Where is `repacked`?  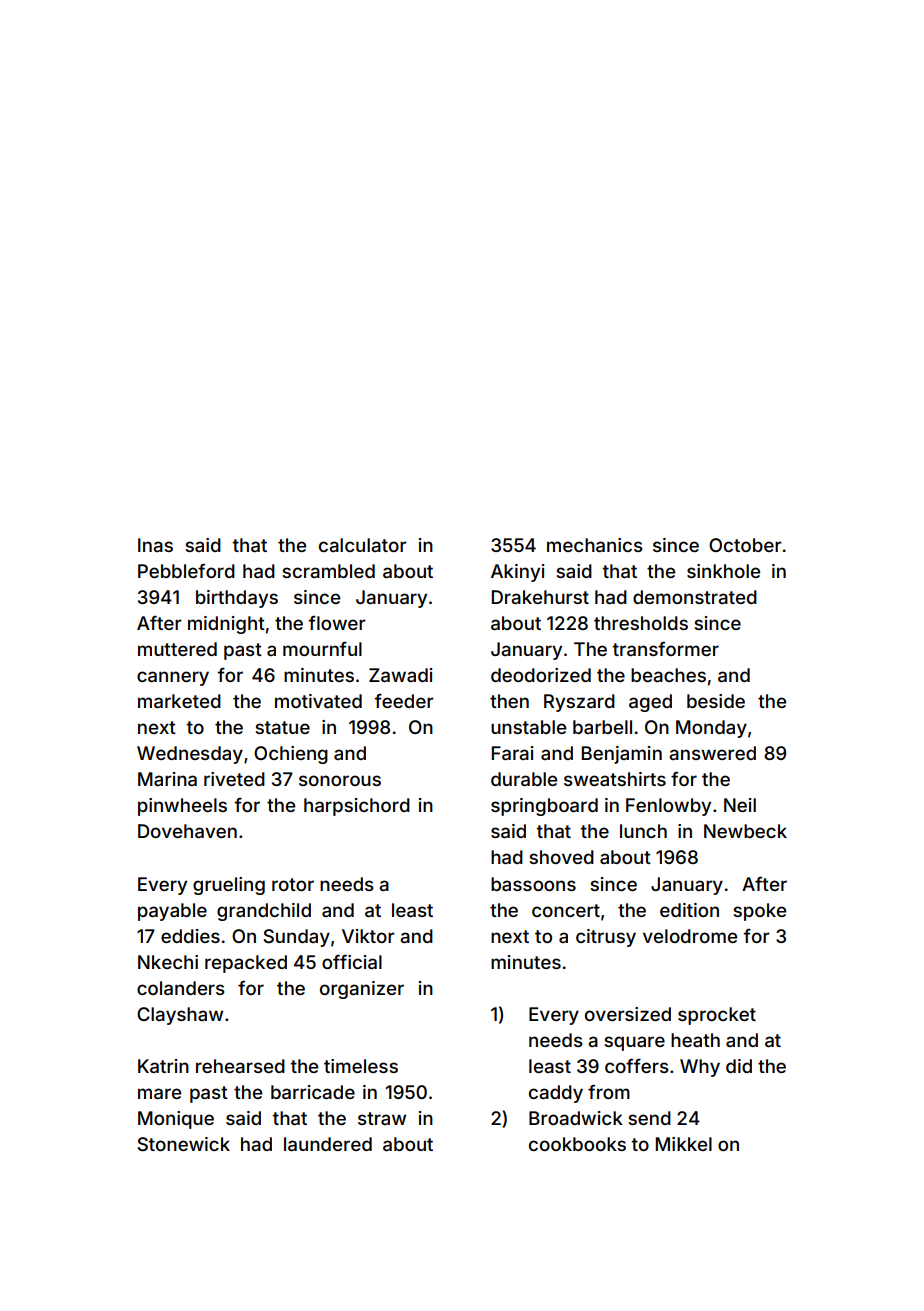 repacked is located at coordinates (246, 964).
